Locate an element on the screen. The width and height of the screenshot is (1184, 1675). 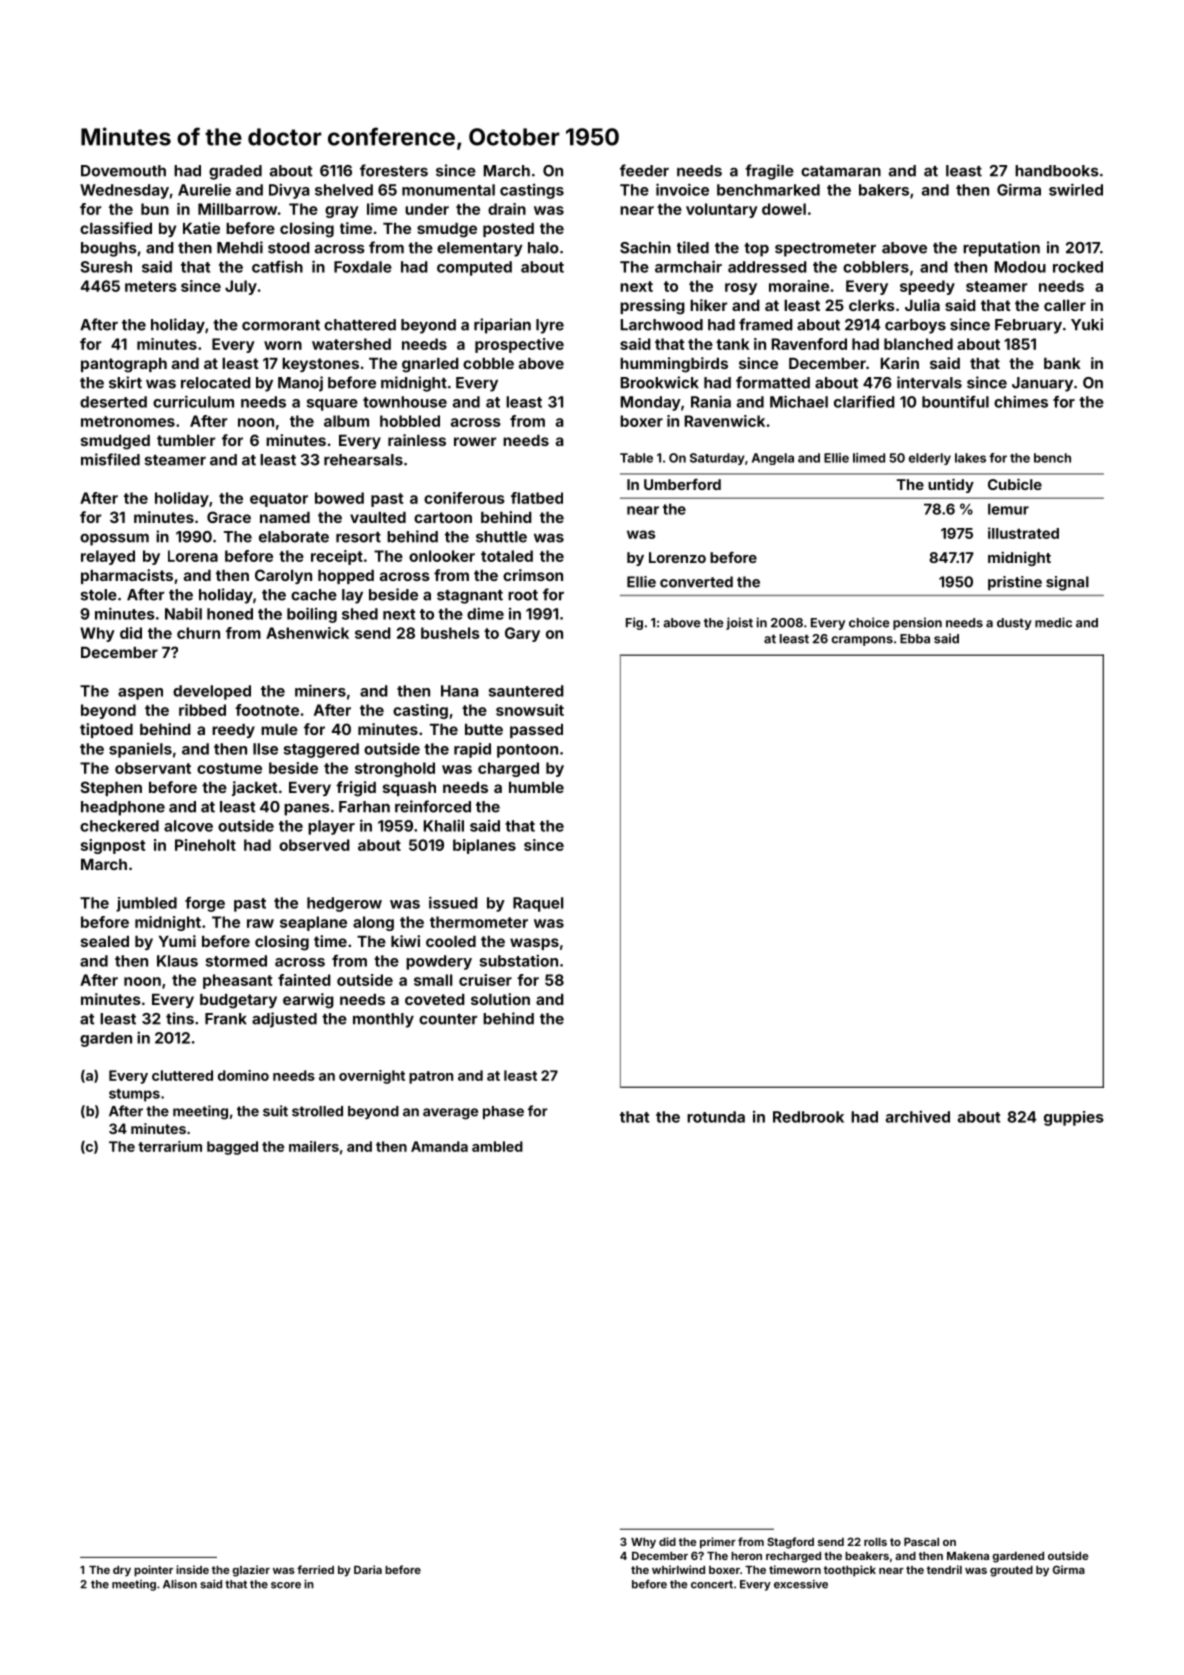
Daria is located at coordinates (368, 1569).
